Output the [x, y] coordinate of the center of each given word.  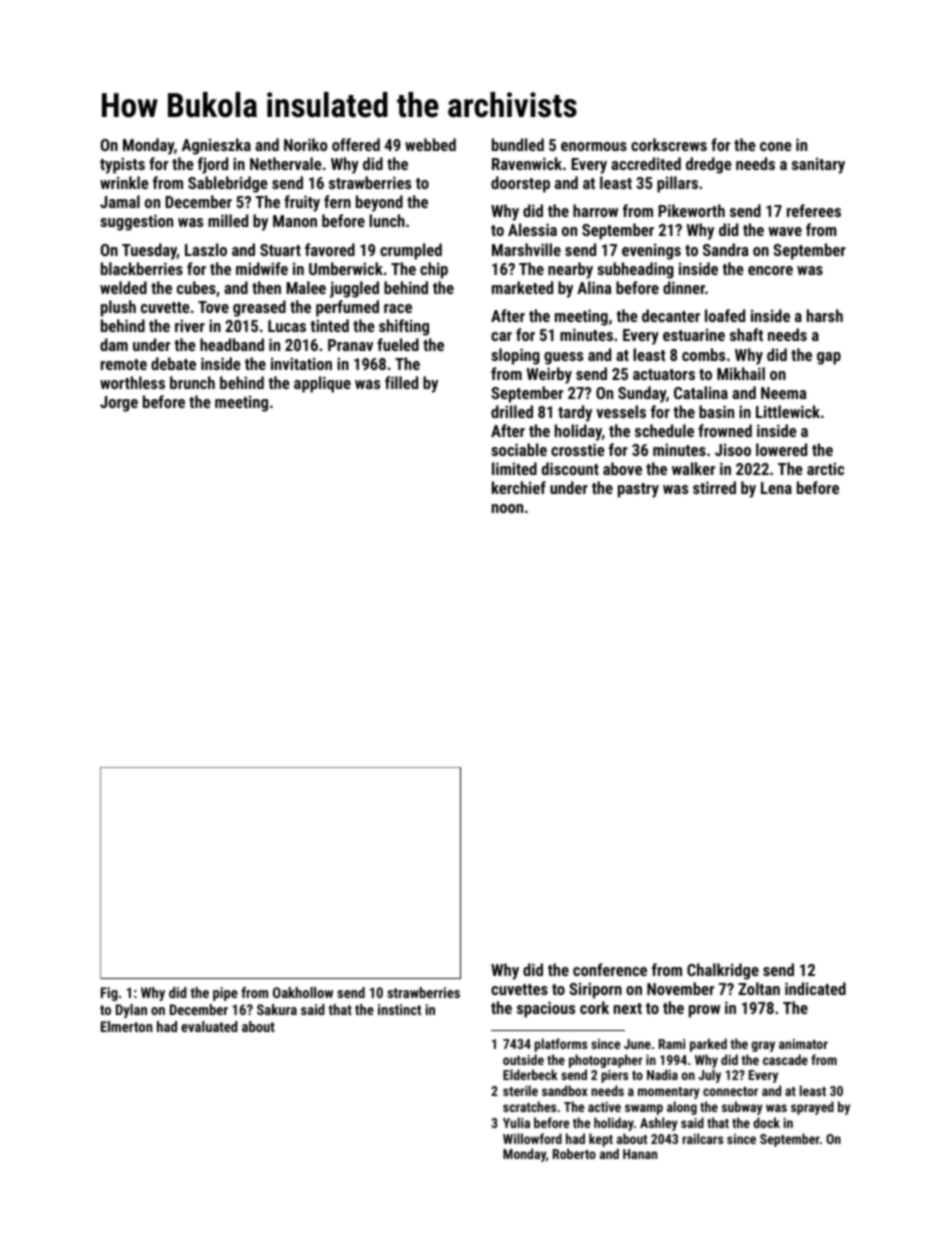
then [266, 287]
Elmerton [127, 1026]
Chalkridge [723, 971]
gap [829, 358]
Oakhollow [303, 992]
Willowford [532, 1138]
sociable [519, 449]
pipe [225, 994]
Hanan [640, 1154]
